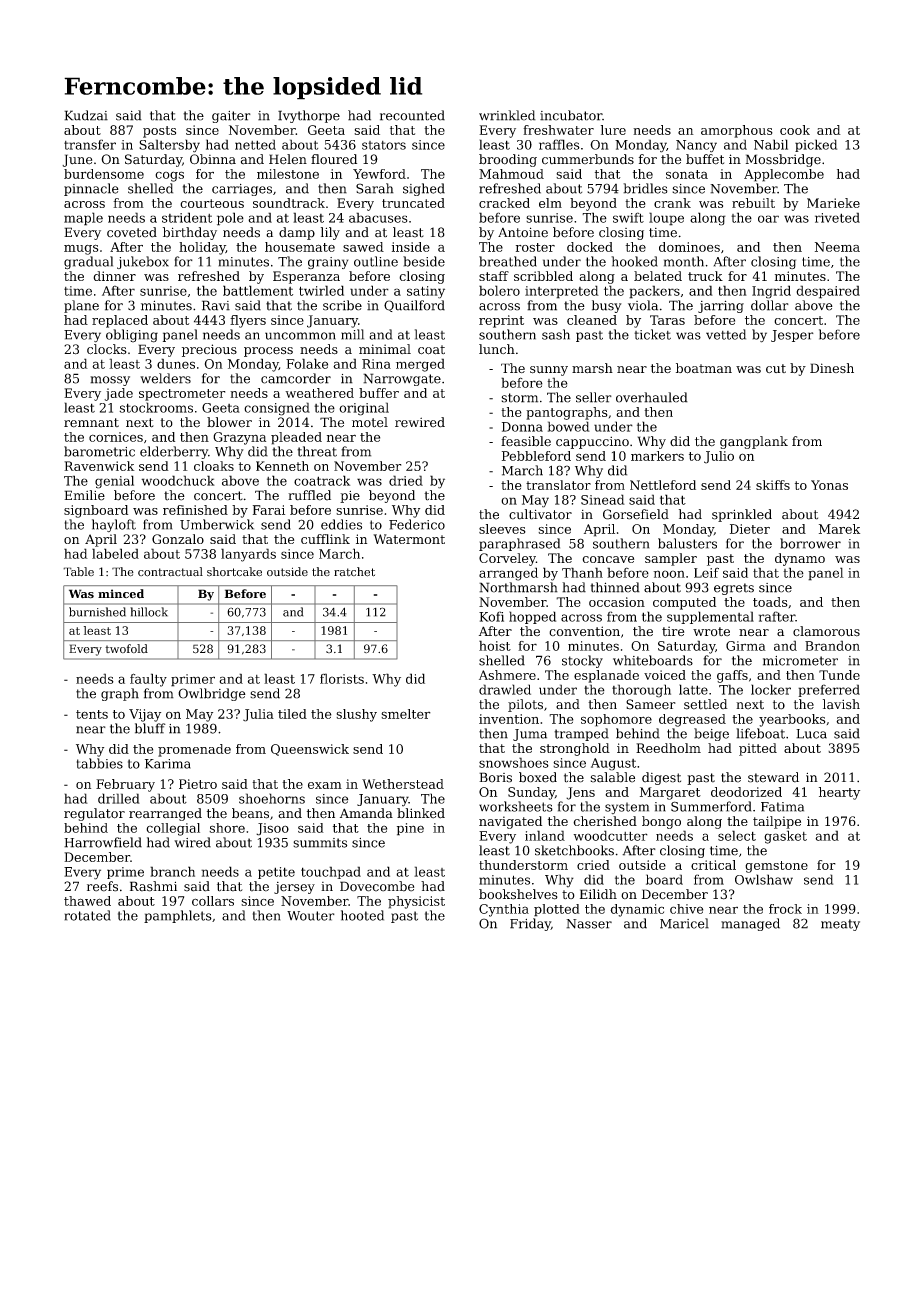 The height and width of the screenshot is (1308, 924). I want to click on pamphlets, so click(178, 916).
